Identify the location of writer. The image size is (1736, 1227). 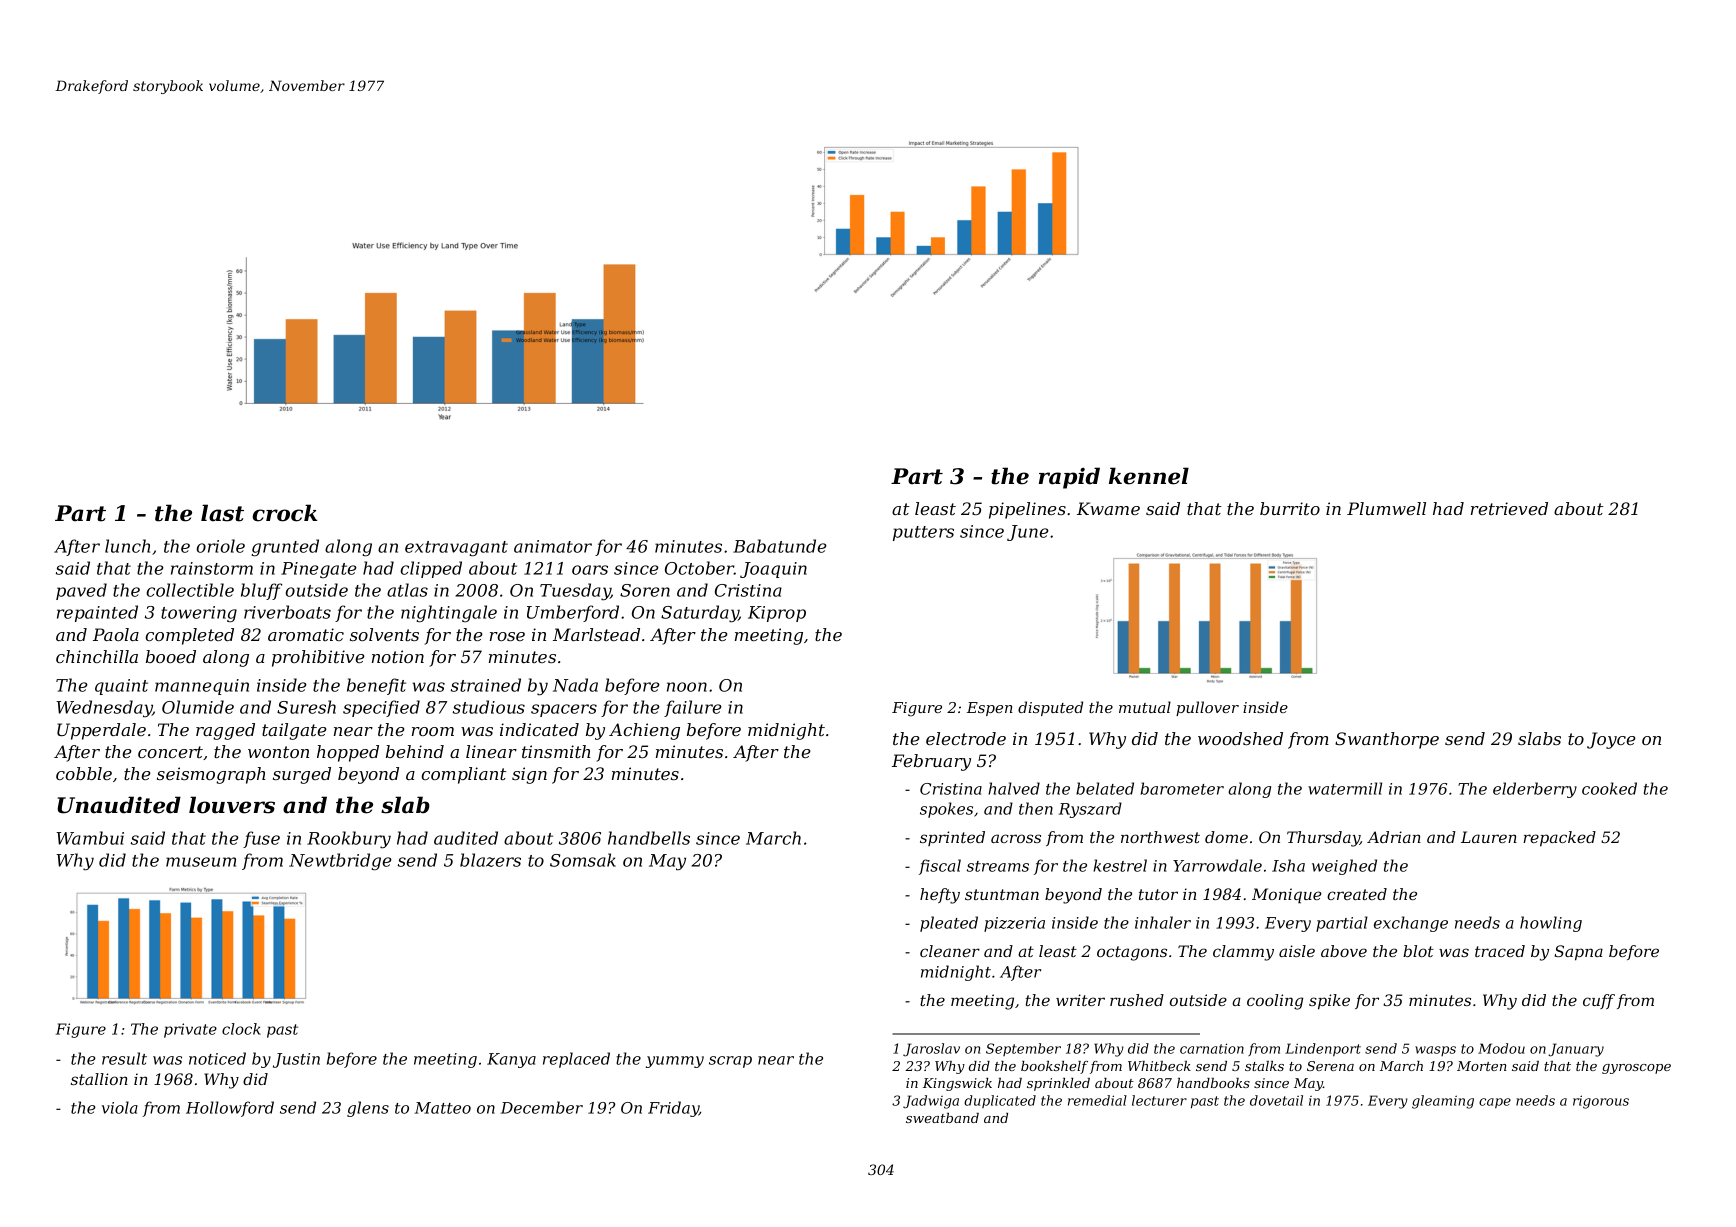
(1080, 1000).
